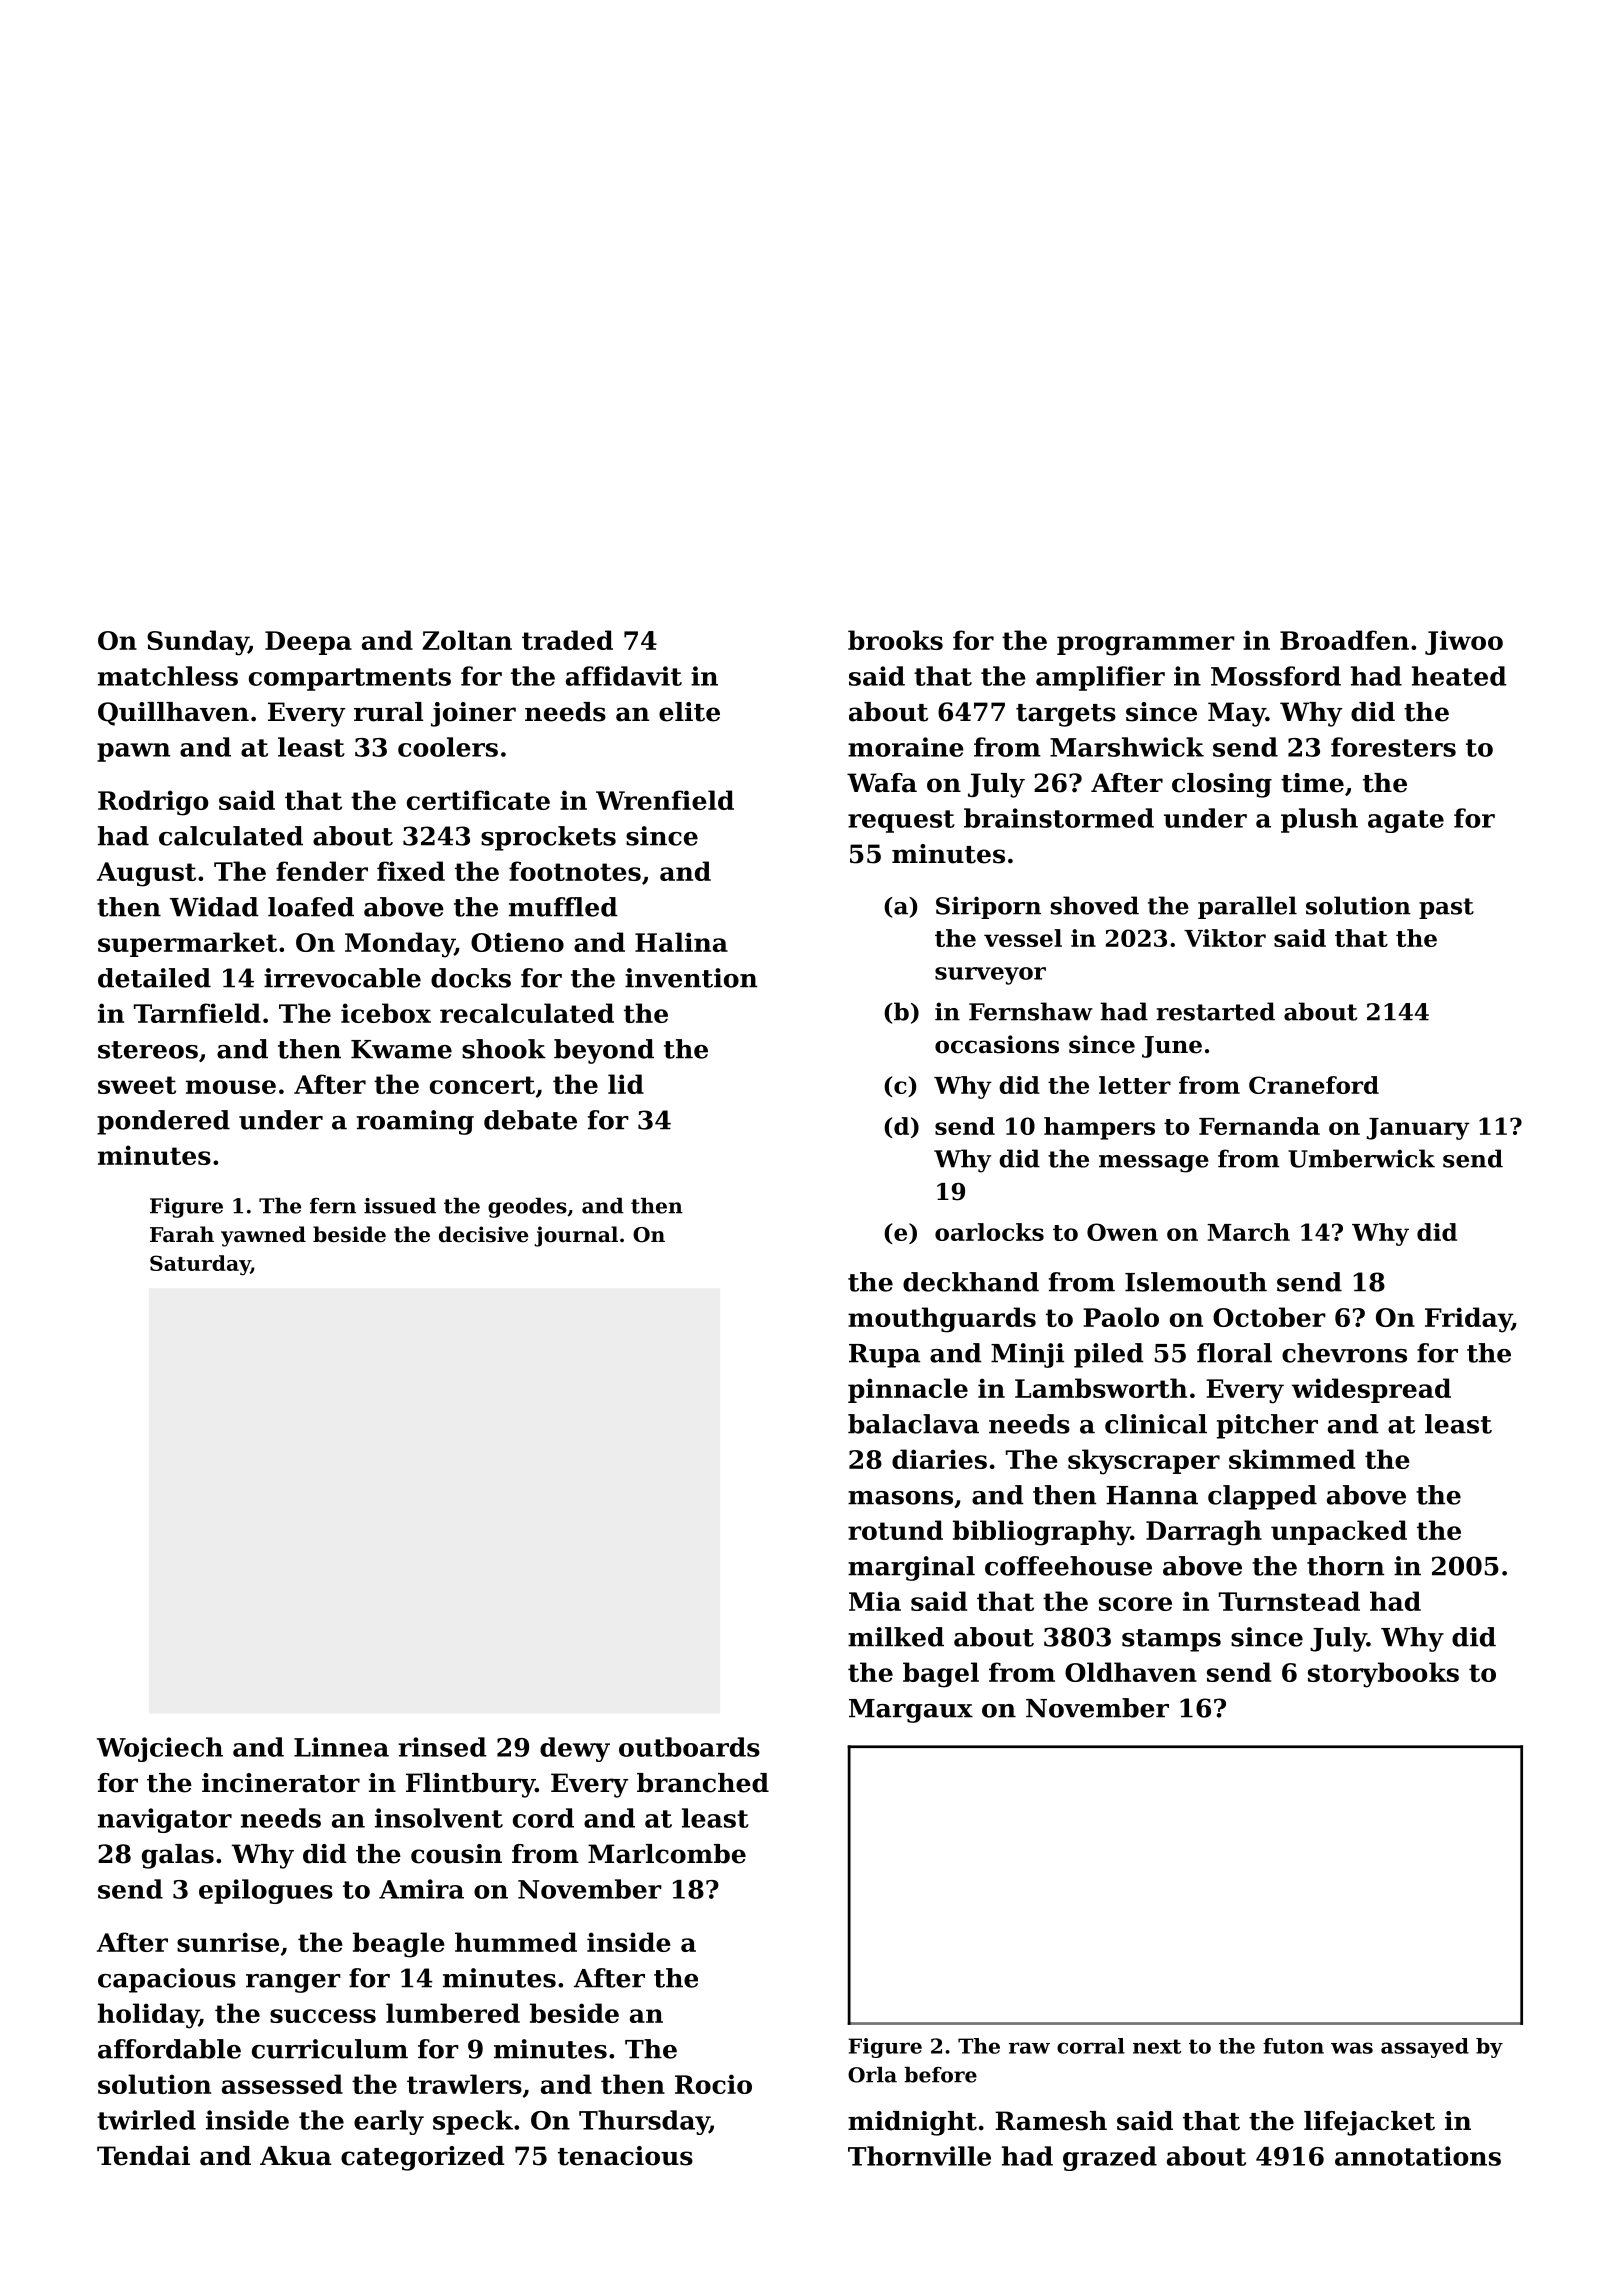 This screenshot has height=2292, width=1620. What do you see at coordinates (308, 643) in the screenshot?
I see `Deepa` at bounding box center [308, 643].
